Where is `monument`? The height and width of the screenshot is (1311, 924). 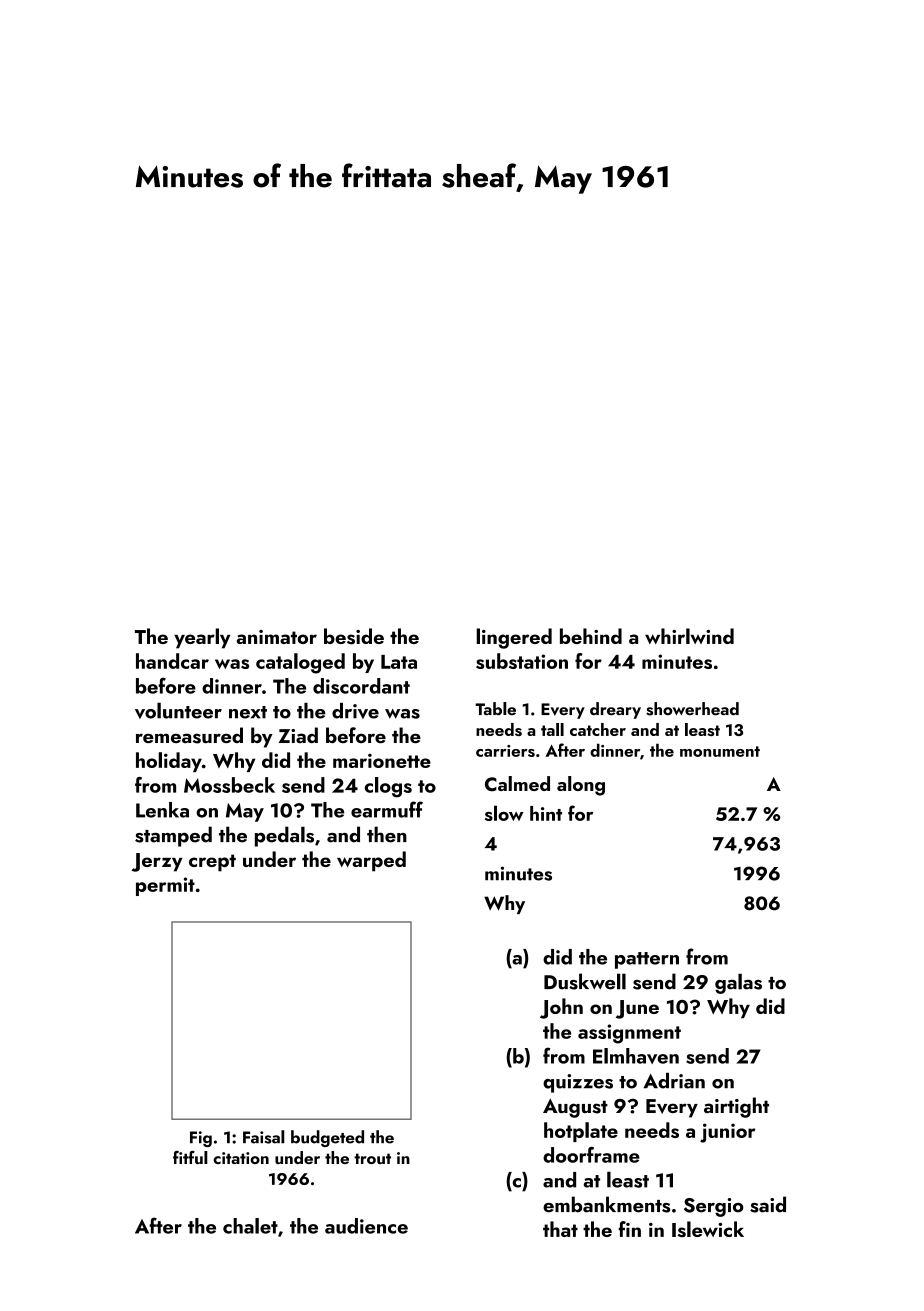
monument is located at coordinates (720, 751).
